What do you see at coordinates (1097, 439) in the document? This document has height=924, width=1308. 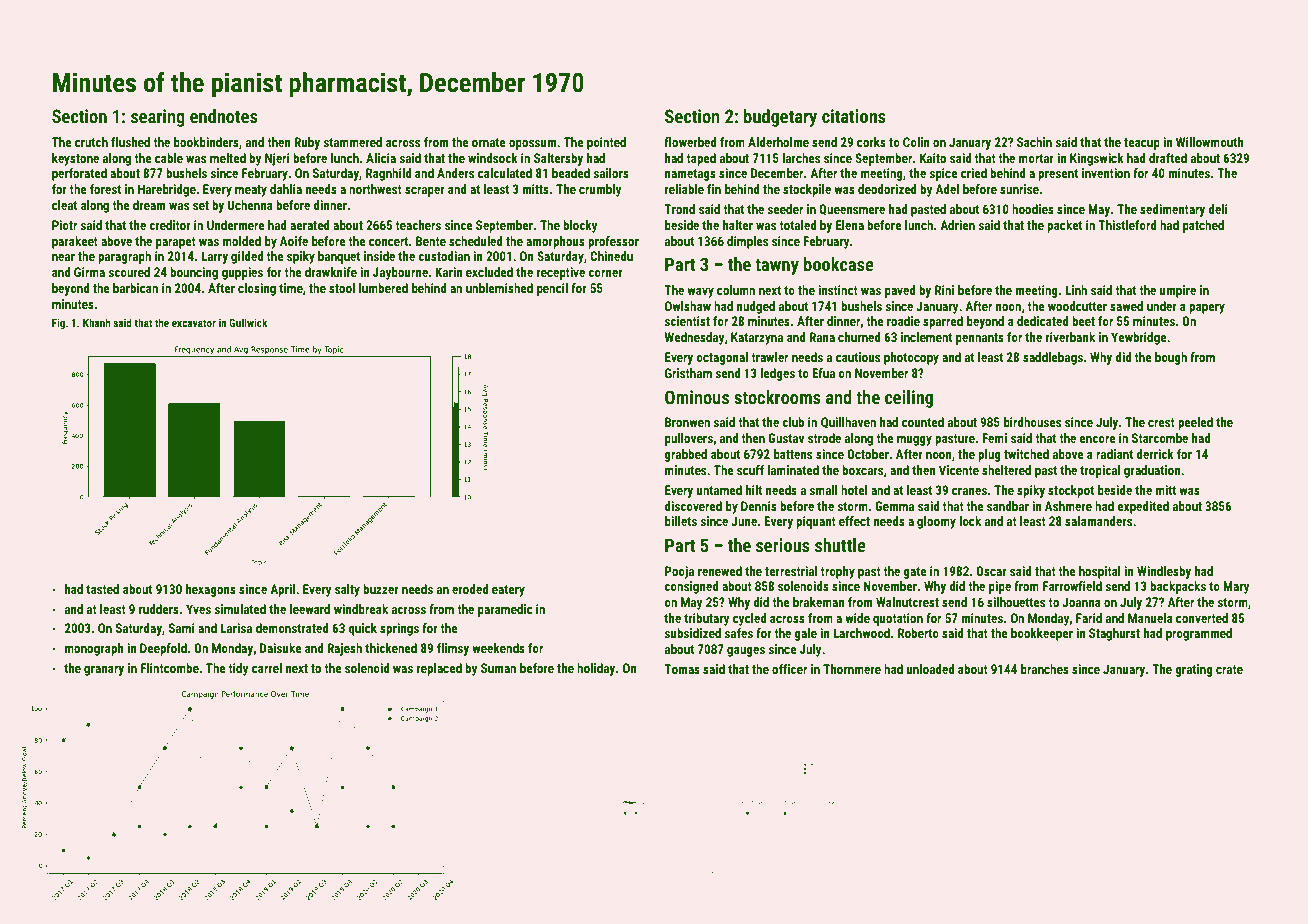 I see `encore` at bounding box center [1097, 439].
